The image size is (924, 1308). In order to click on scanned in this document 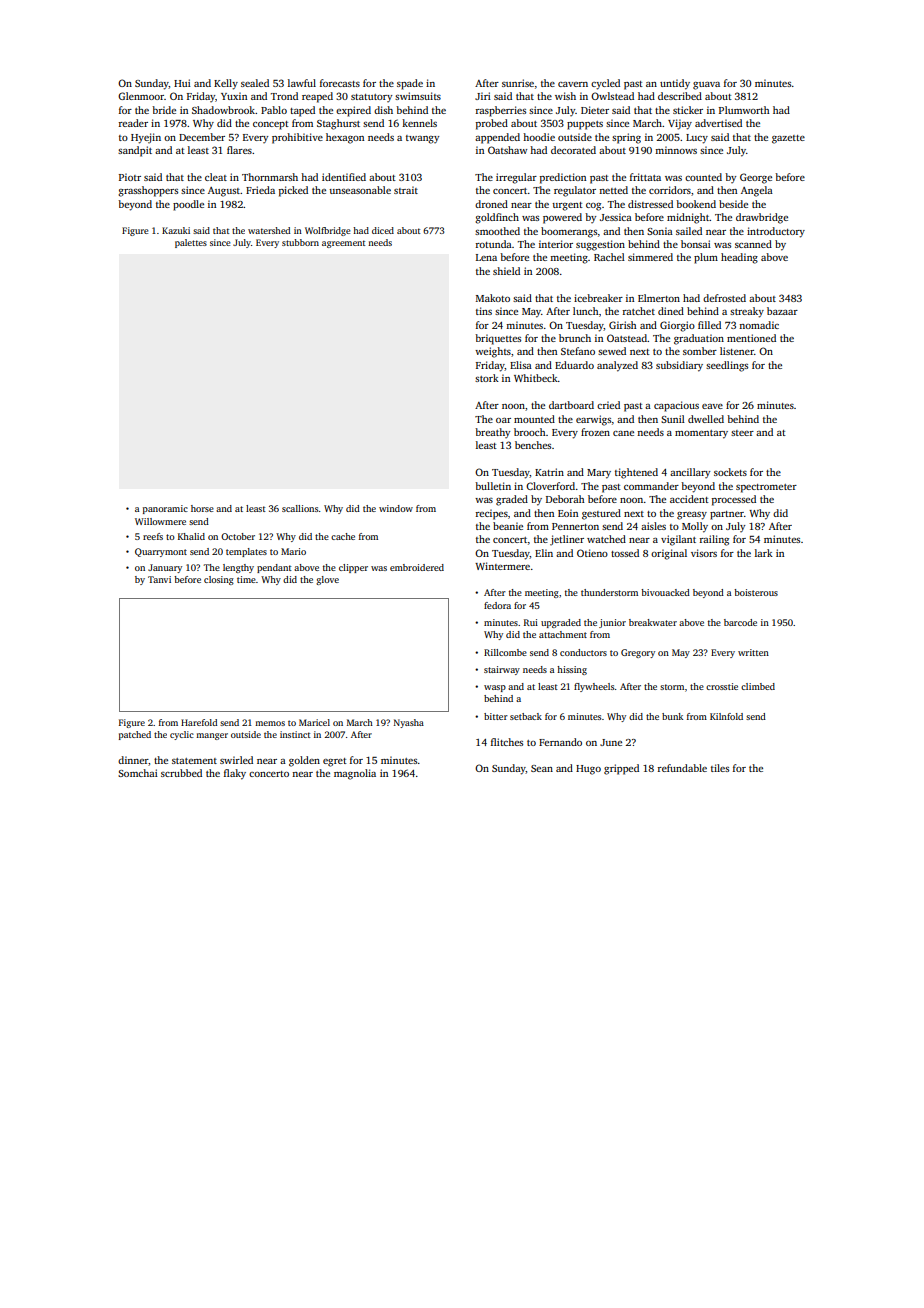, I will do `click(753, 244)`.
